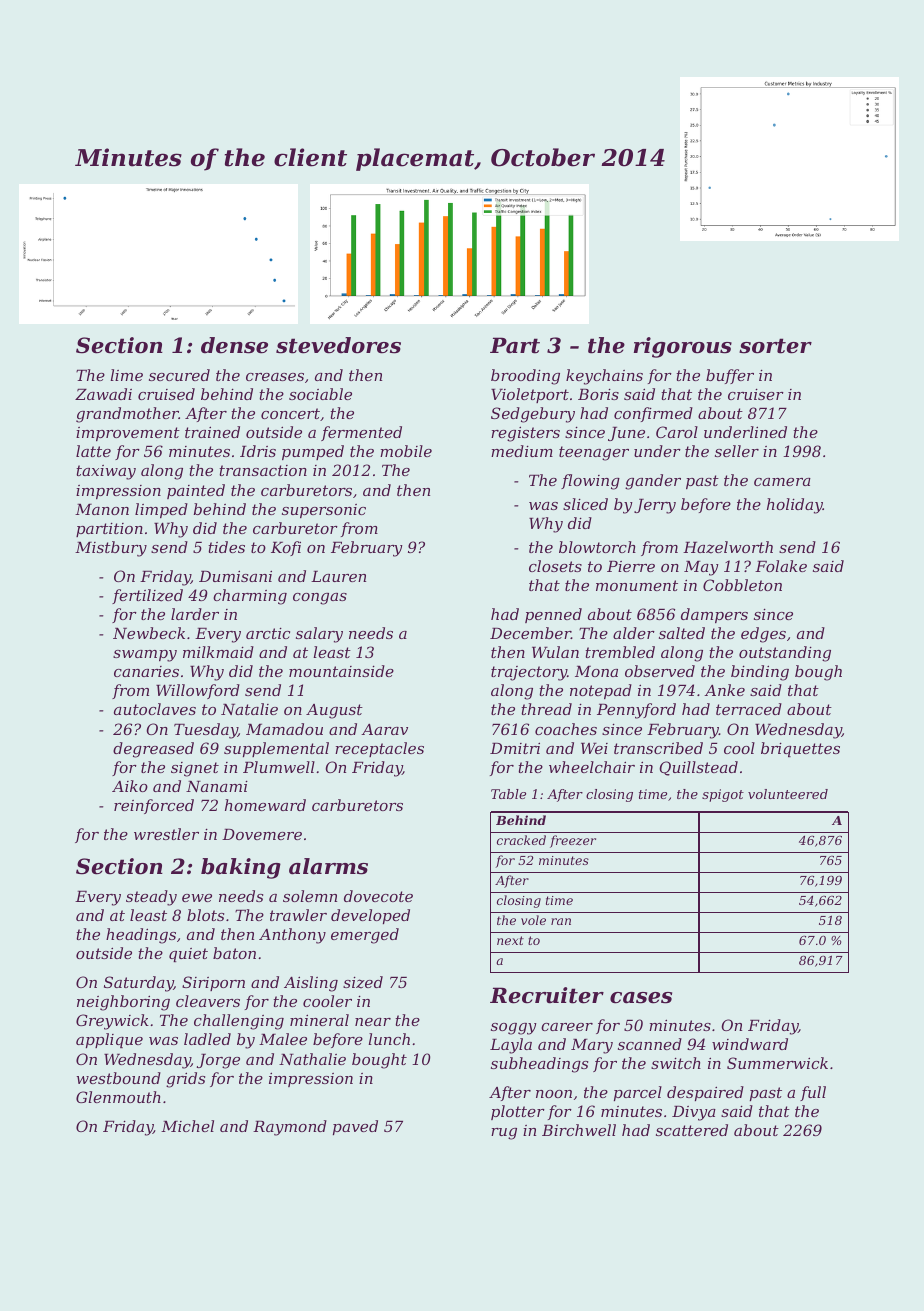  I want to click on stevedores, so click(338, 345).
